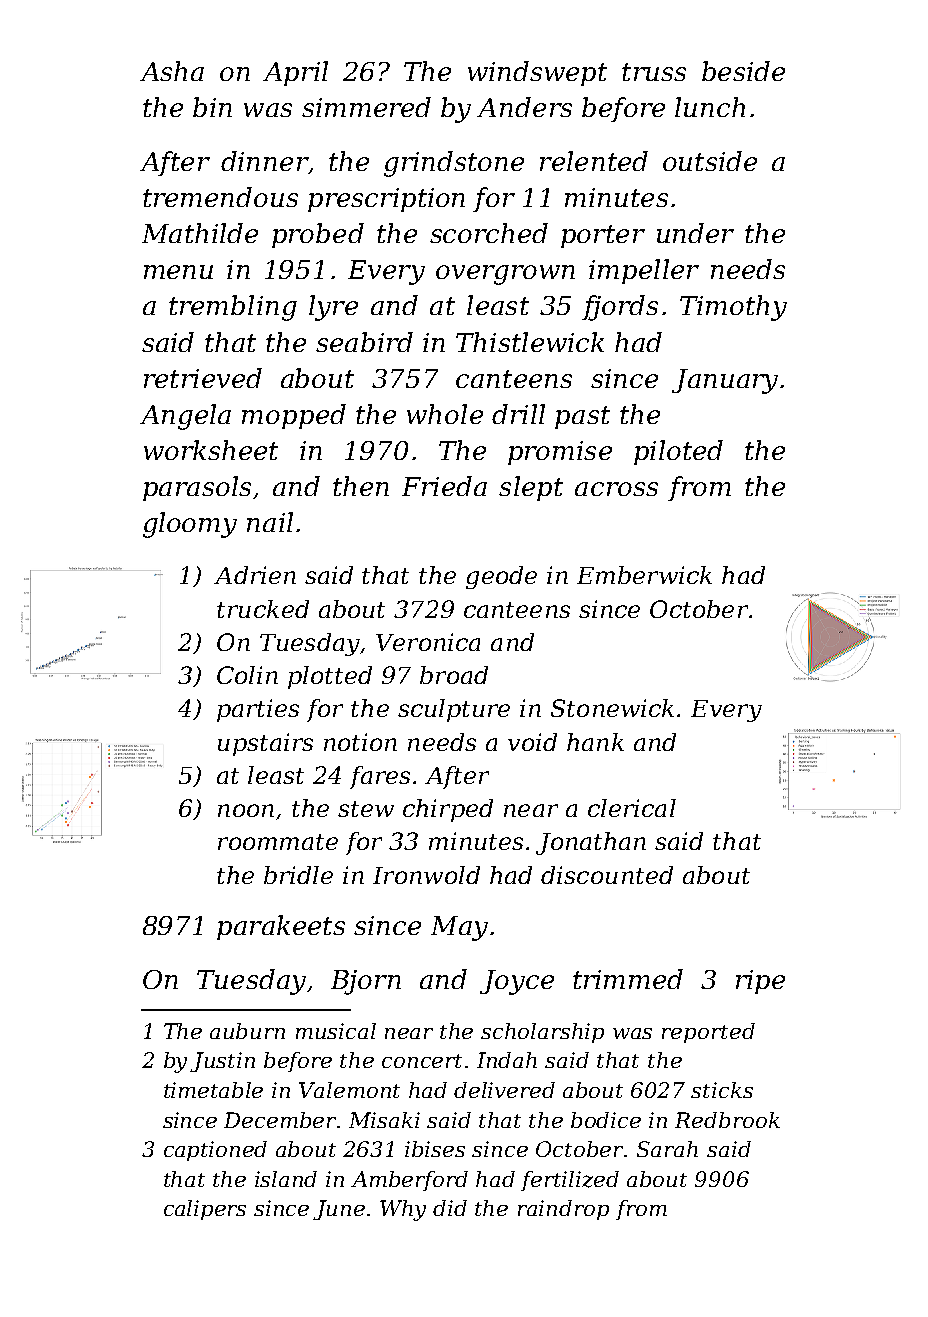 This image has height=1317, width=928. Describe the element at coordinates (501, 577) in the image. I see `geode` at that location.
